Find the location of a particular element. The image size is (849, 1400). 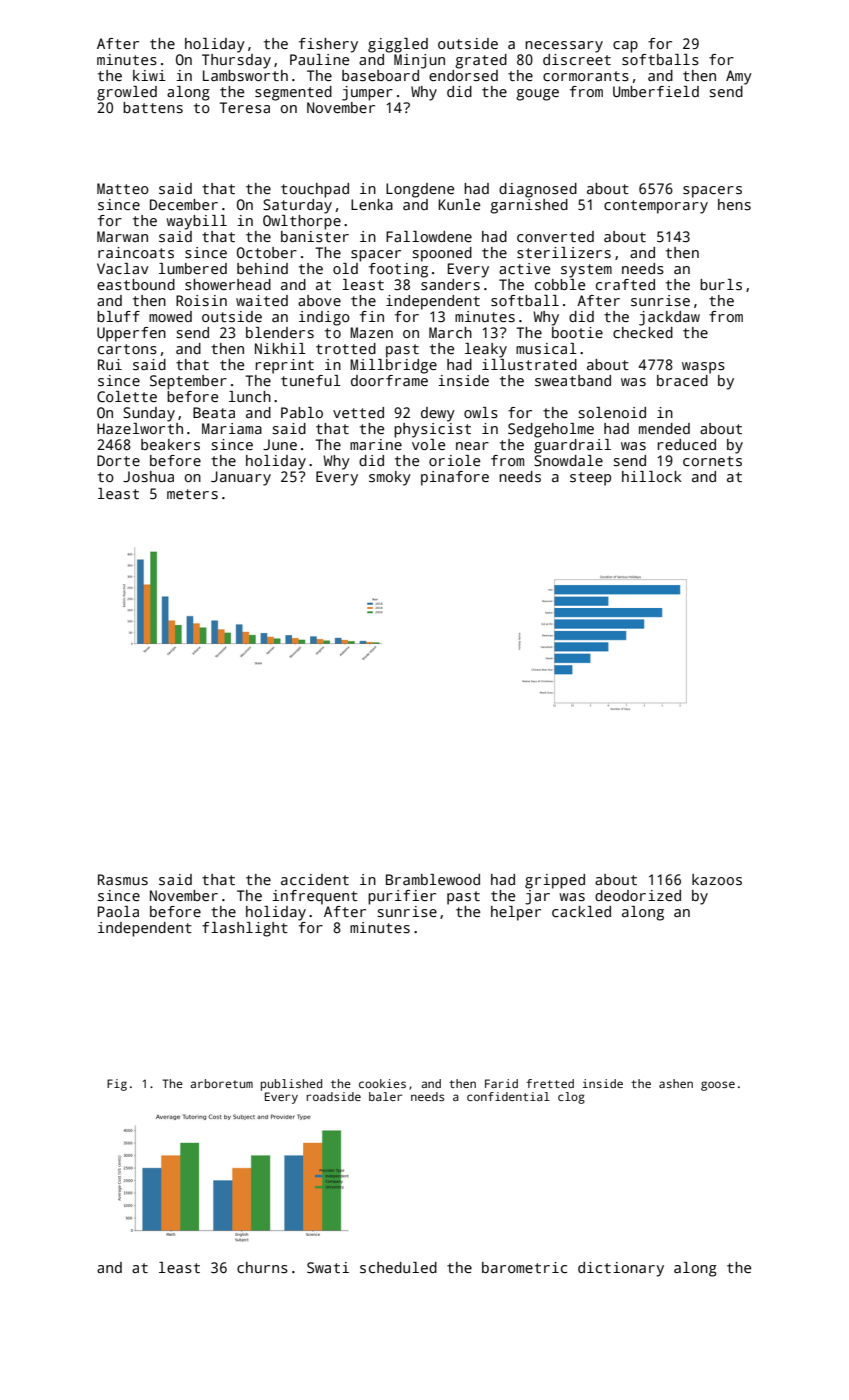

churns is located at coordinates (262, 1267).
